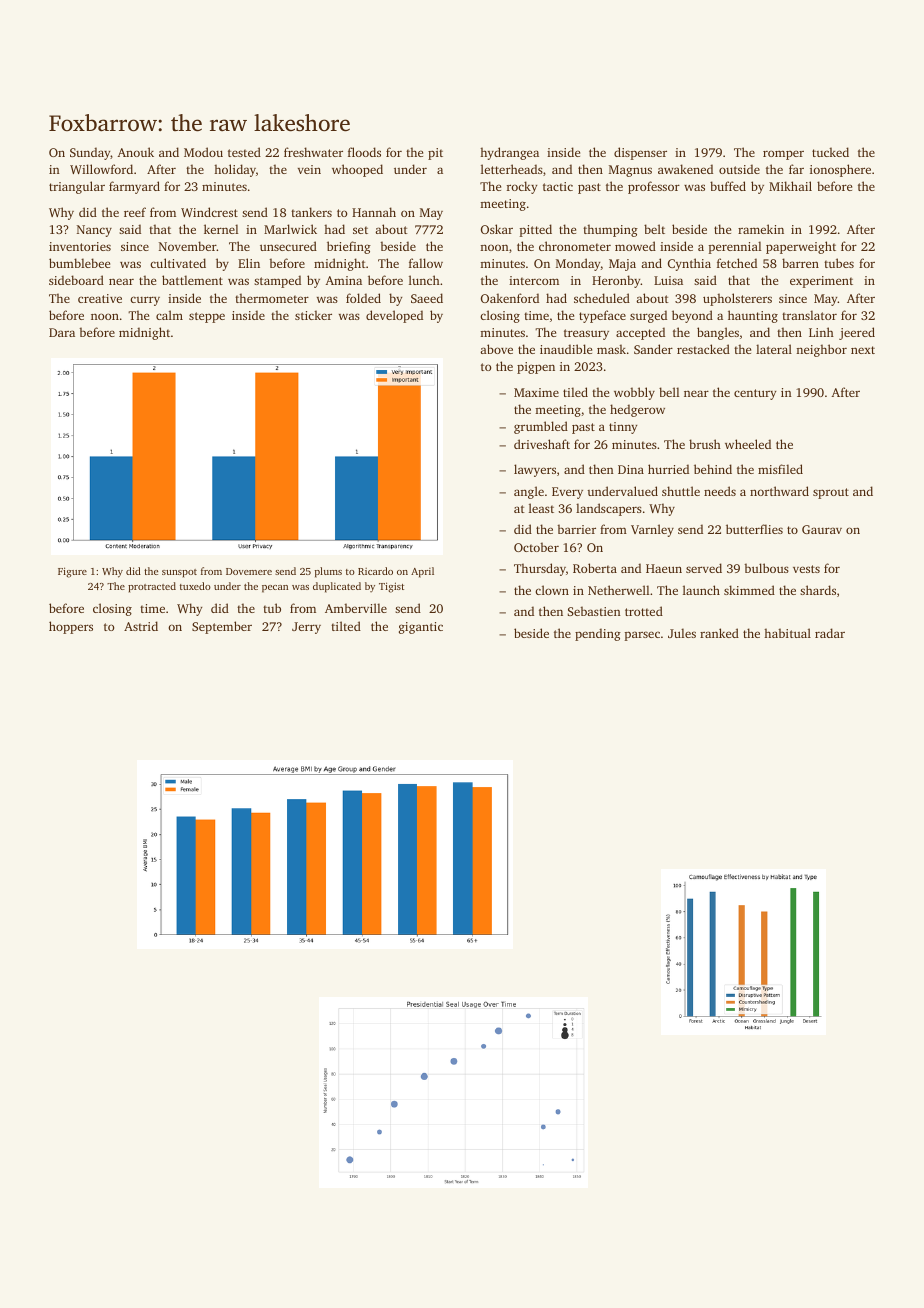 This document has height=1308, width=924. What do you see at coordinates (640, 153) in the document?
I see `dispenser` at bounding box center [640, 153].
